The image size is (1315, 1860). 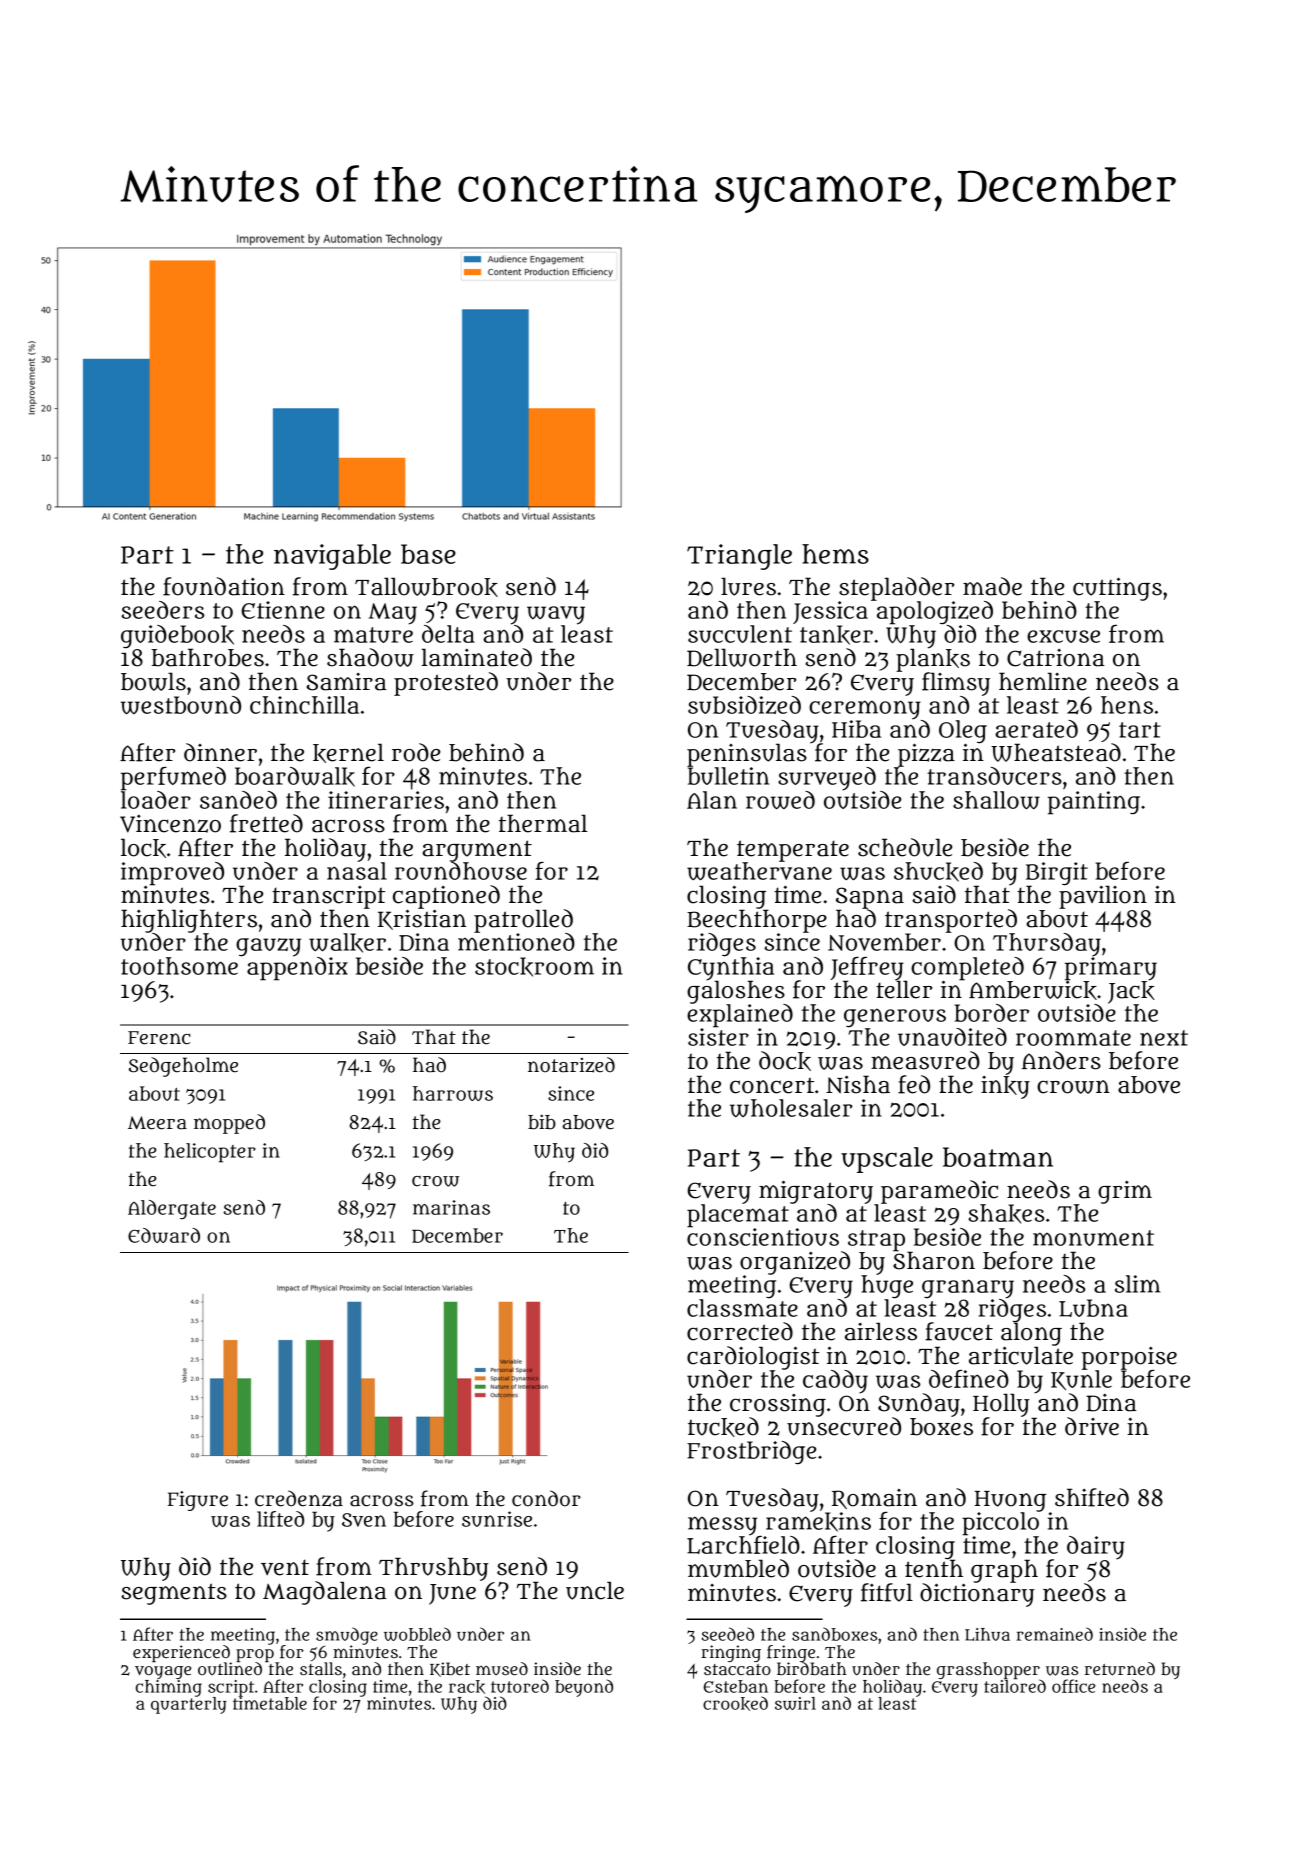 I want to click on placemat, so click(x=738, y=1215).
